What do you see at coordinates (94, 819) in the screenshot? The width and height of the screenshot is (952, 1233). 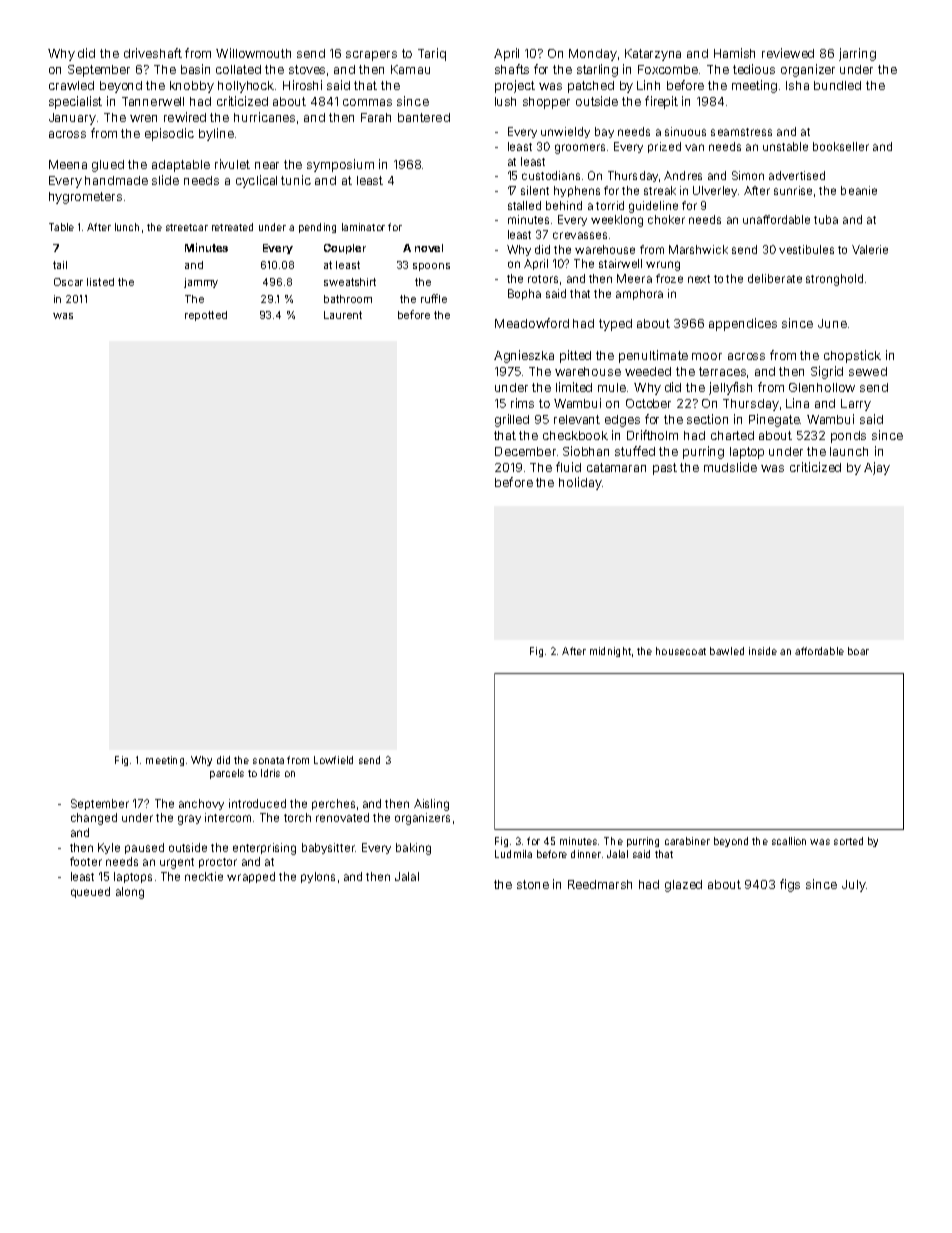 I see `changed` at bounding box center [94, 819].
